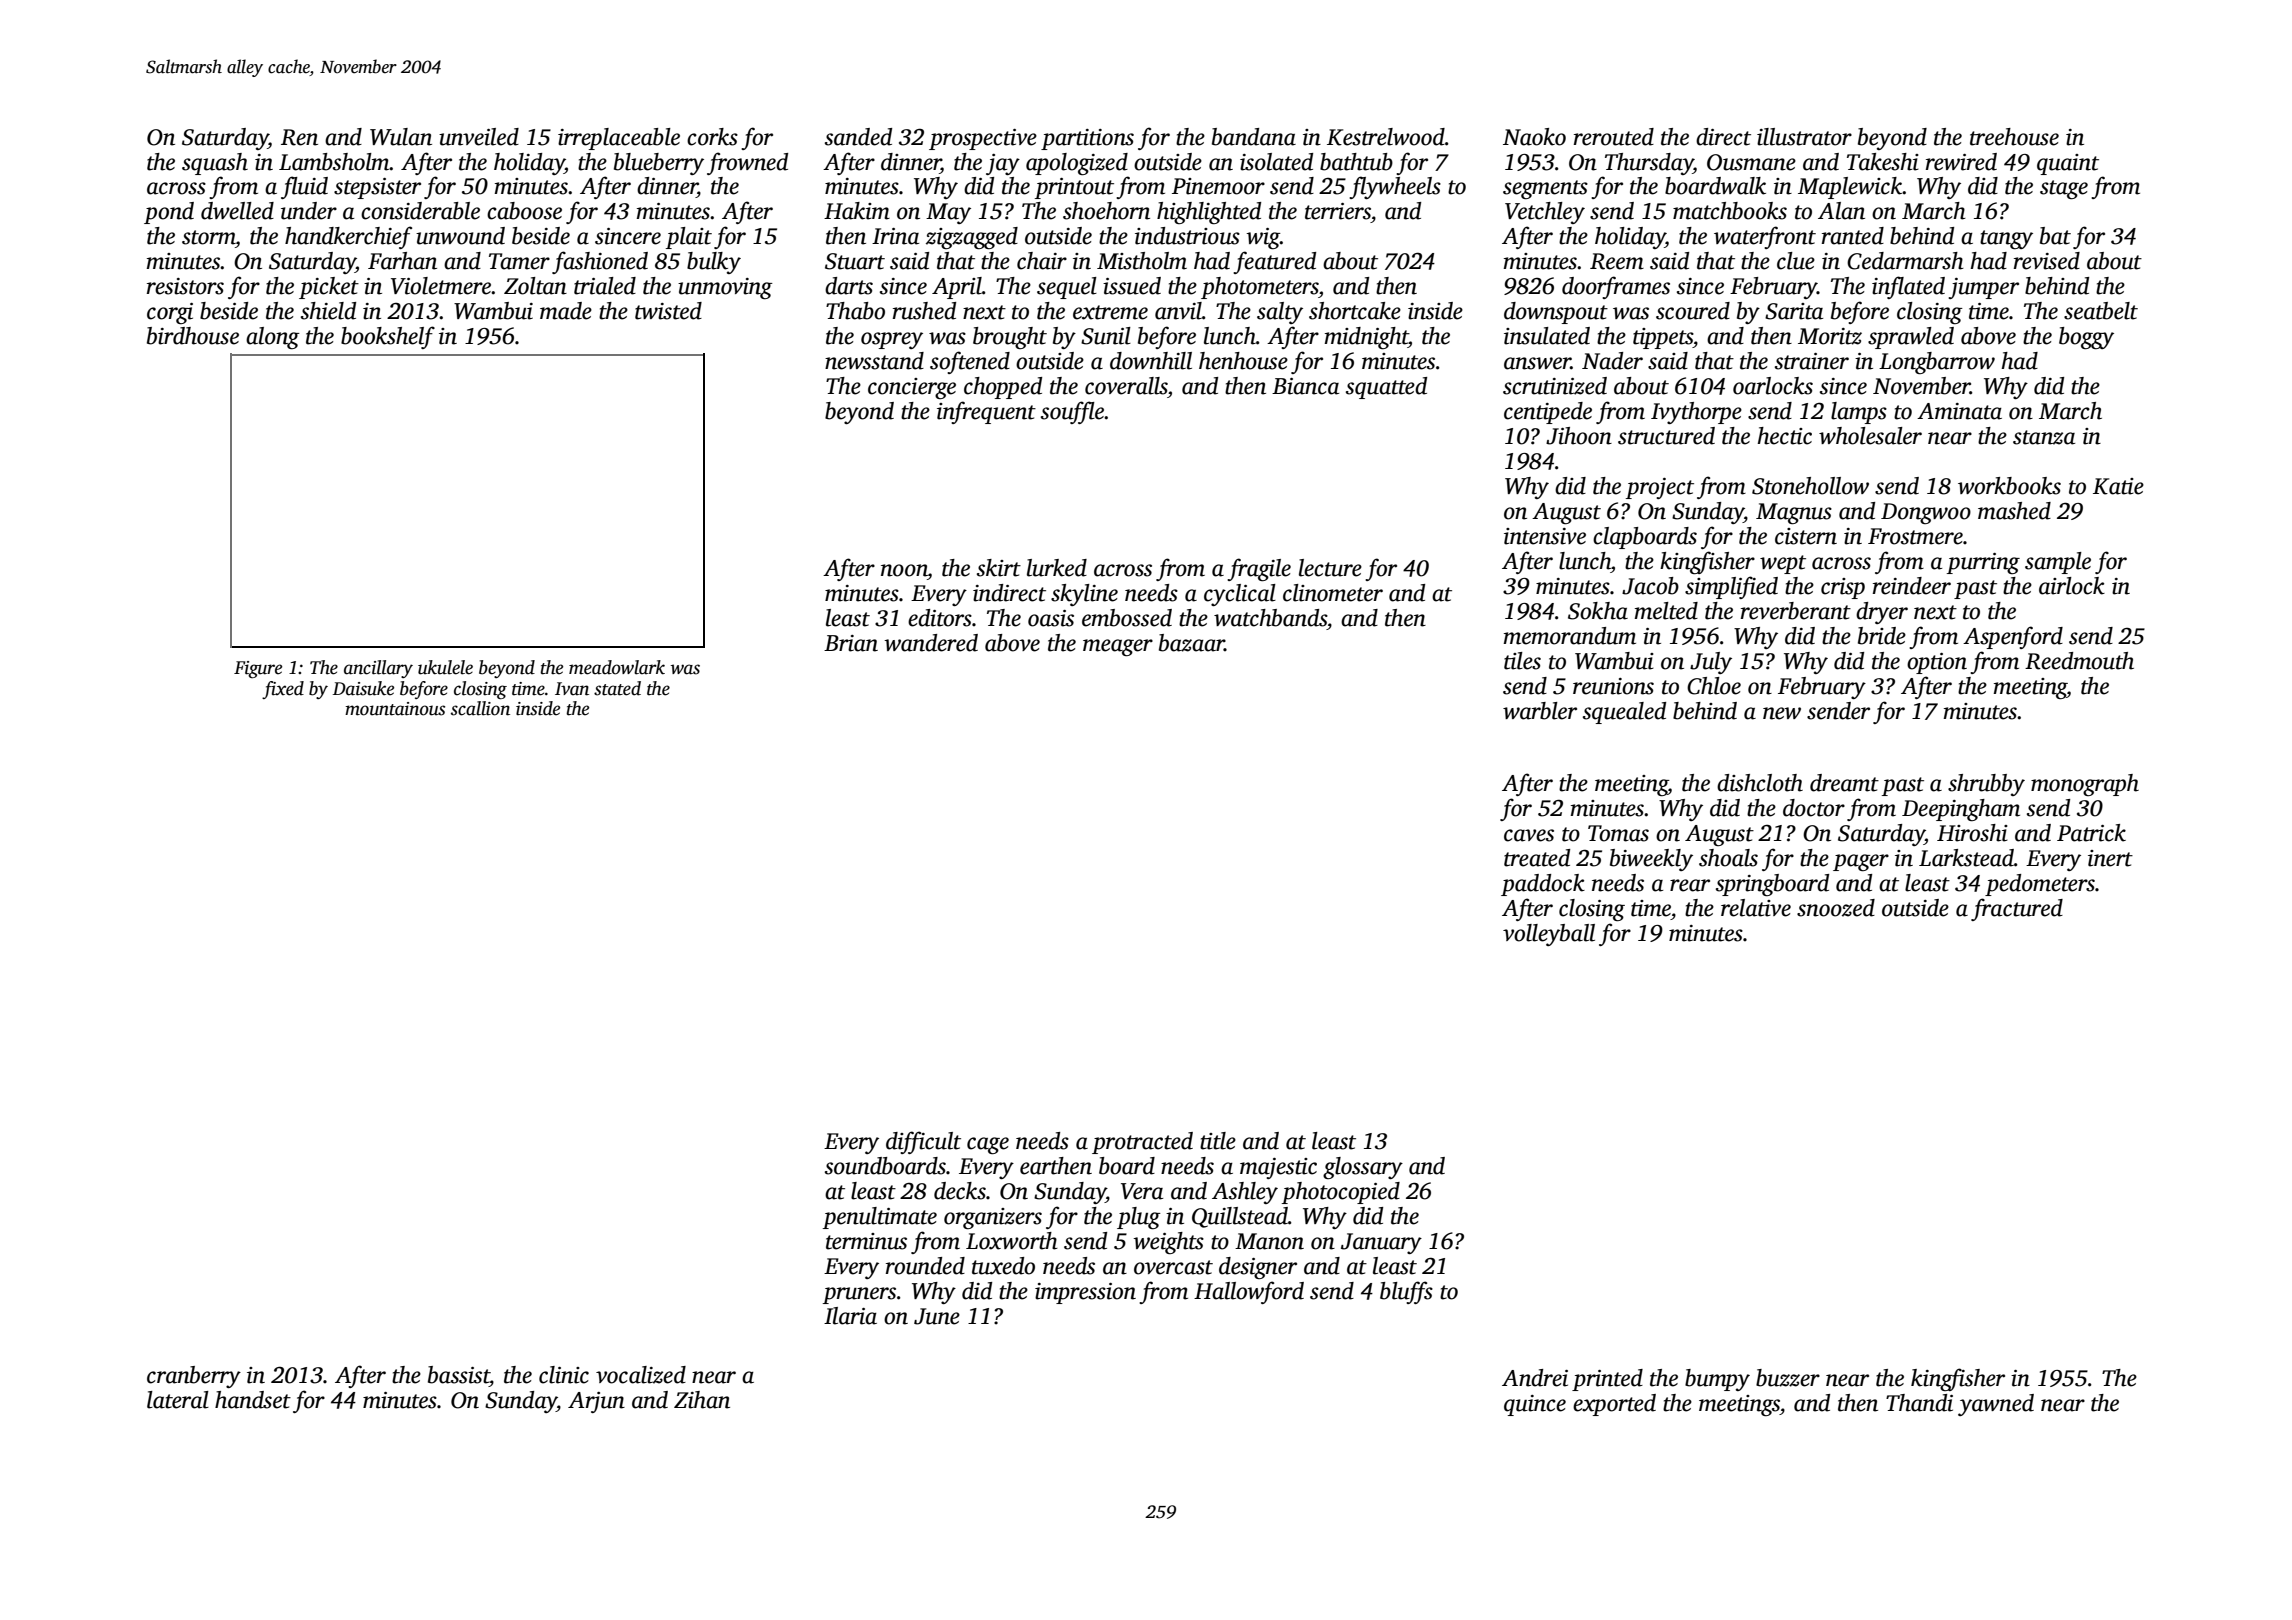 Image resolution: width=2292 pixels, height=1620 pixels. What do you see at coordinates (215, 164) in the image?
I see `squash` at bounding box center [215, 164].
